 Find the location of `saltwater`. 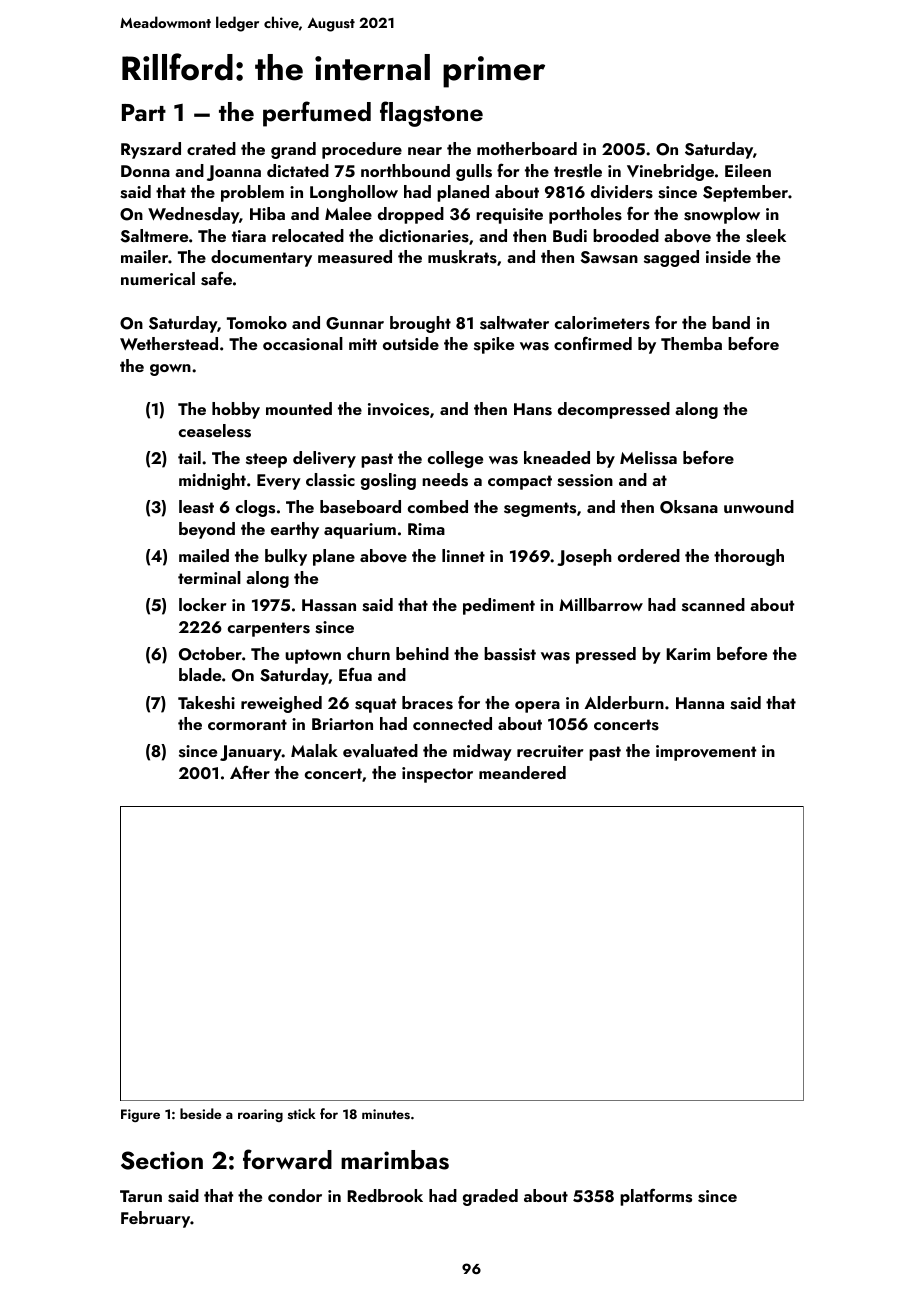

saltwater is located at coordinates (514, 323).
